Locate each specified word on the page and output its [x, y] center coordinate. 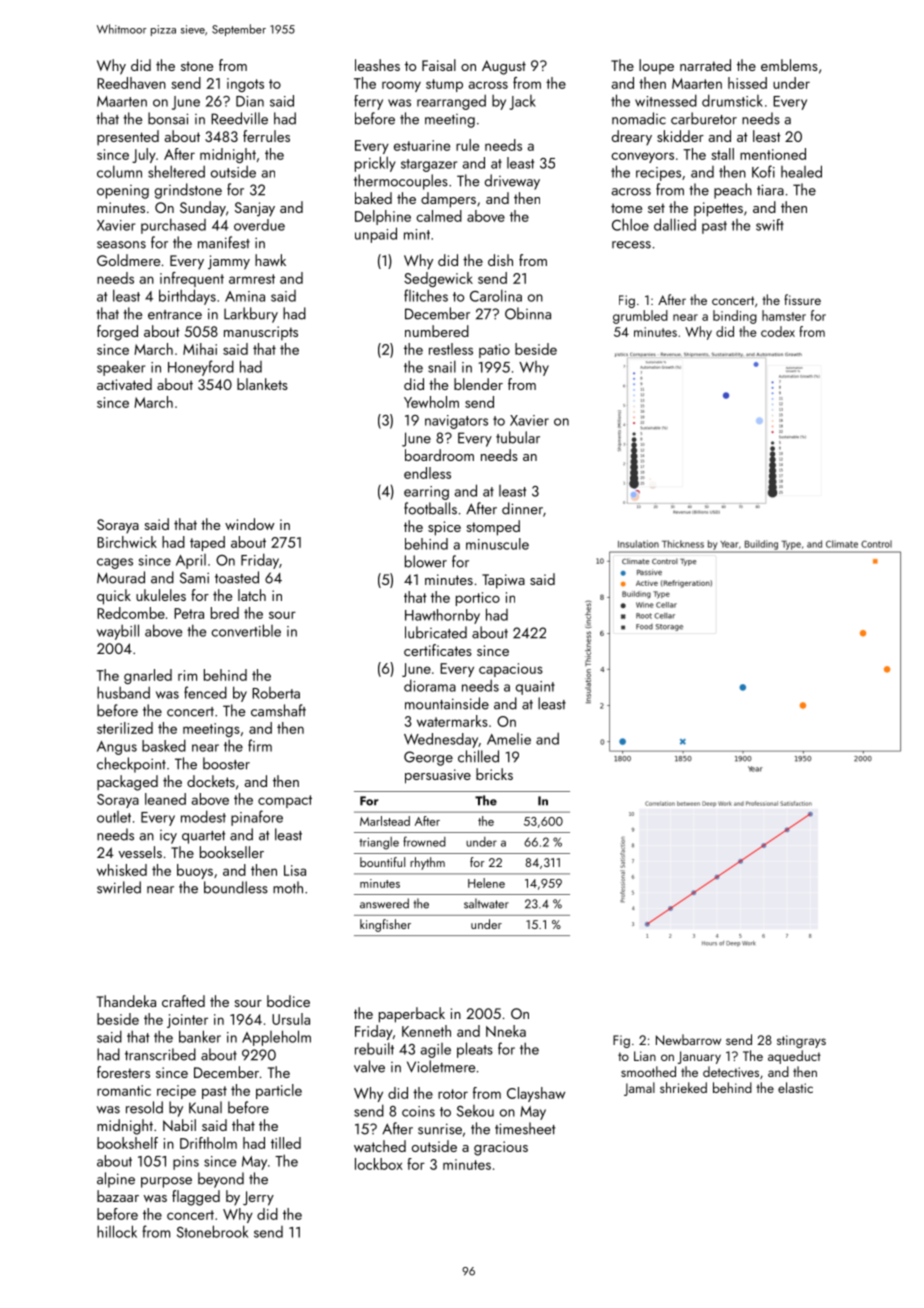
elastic [795, 1087]
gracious [501, 1148]
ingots [245, 85]
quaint [535, 688]
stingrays [801, 1041]
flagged [196, 1198]
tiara [770, 190]
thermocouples [401, 182]
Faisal [439, 65]
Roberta [276, 693]
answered [384, 903]
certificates [438, 650]
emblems [789, 65]
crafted [183, 1001]
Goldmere [128, 260]
